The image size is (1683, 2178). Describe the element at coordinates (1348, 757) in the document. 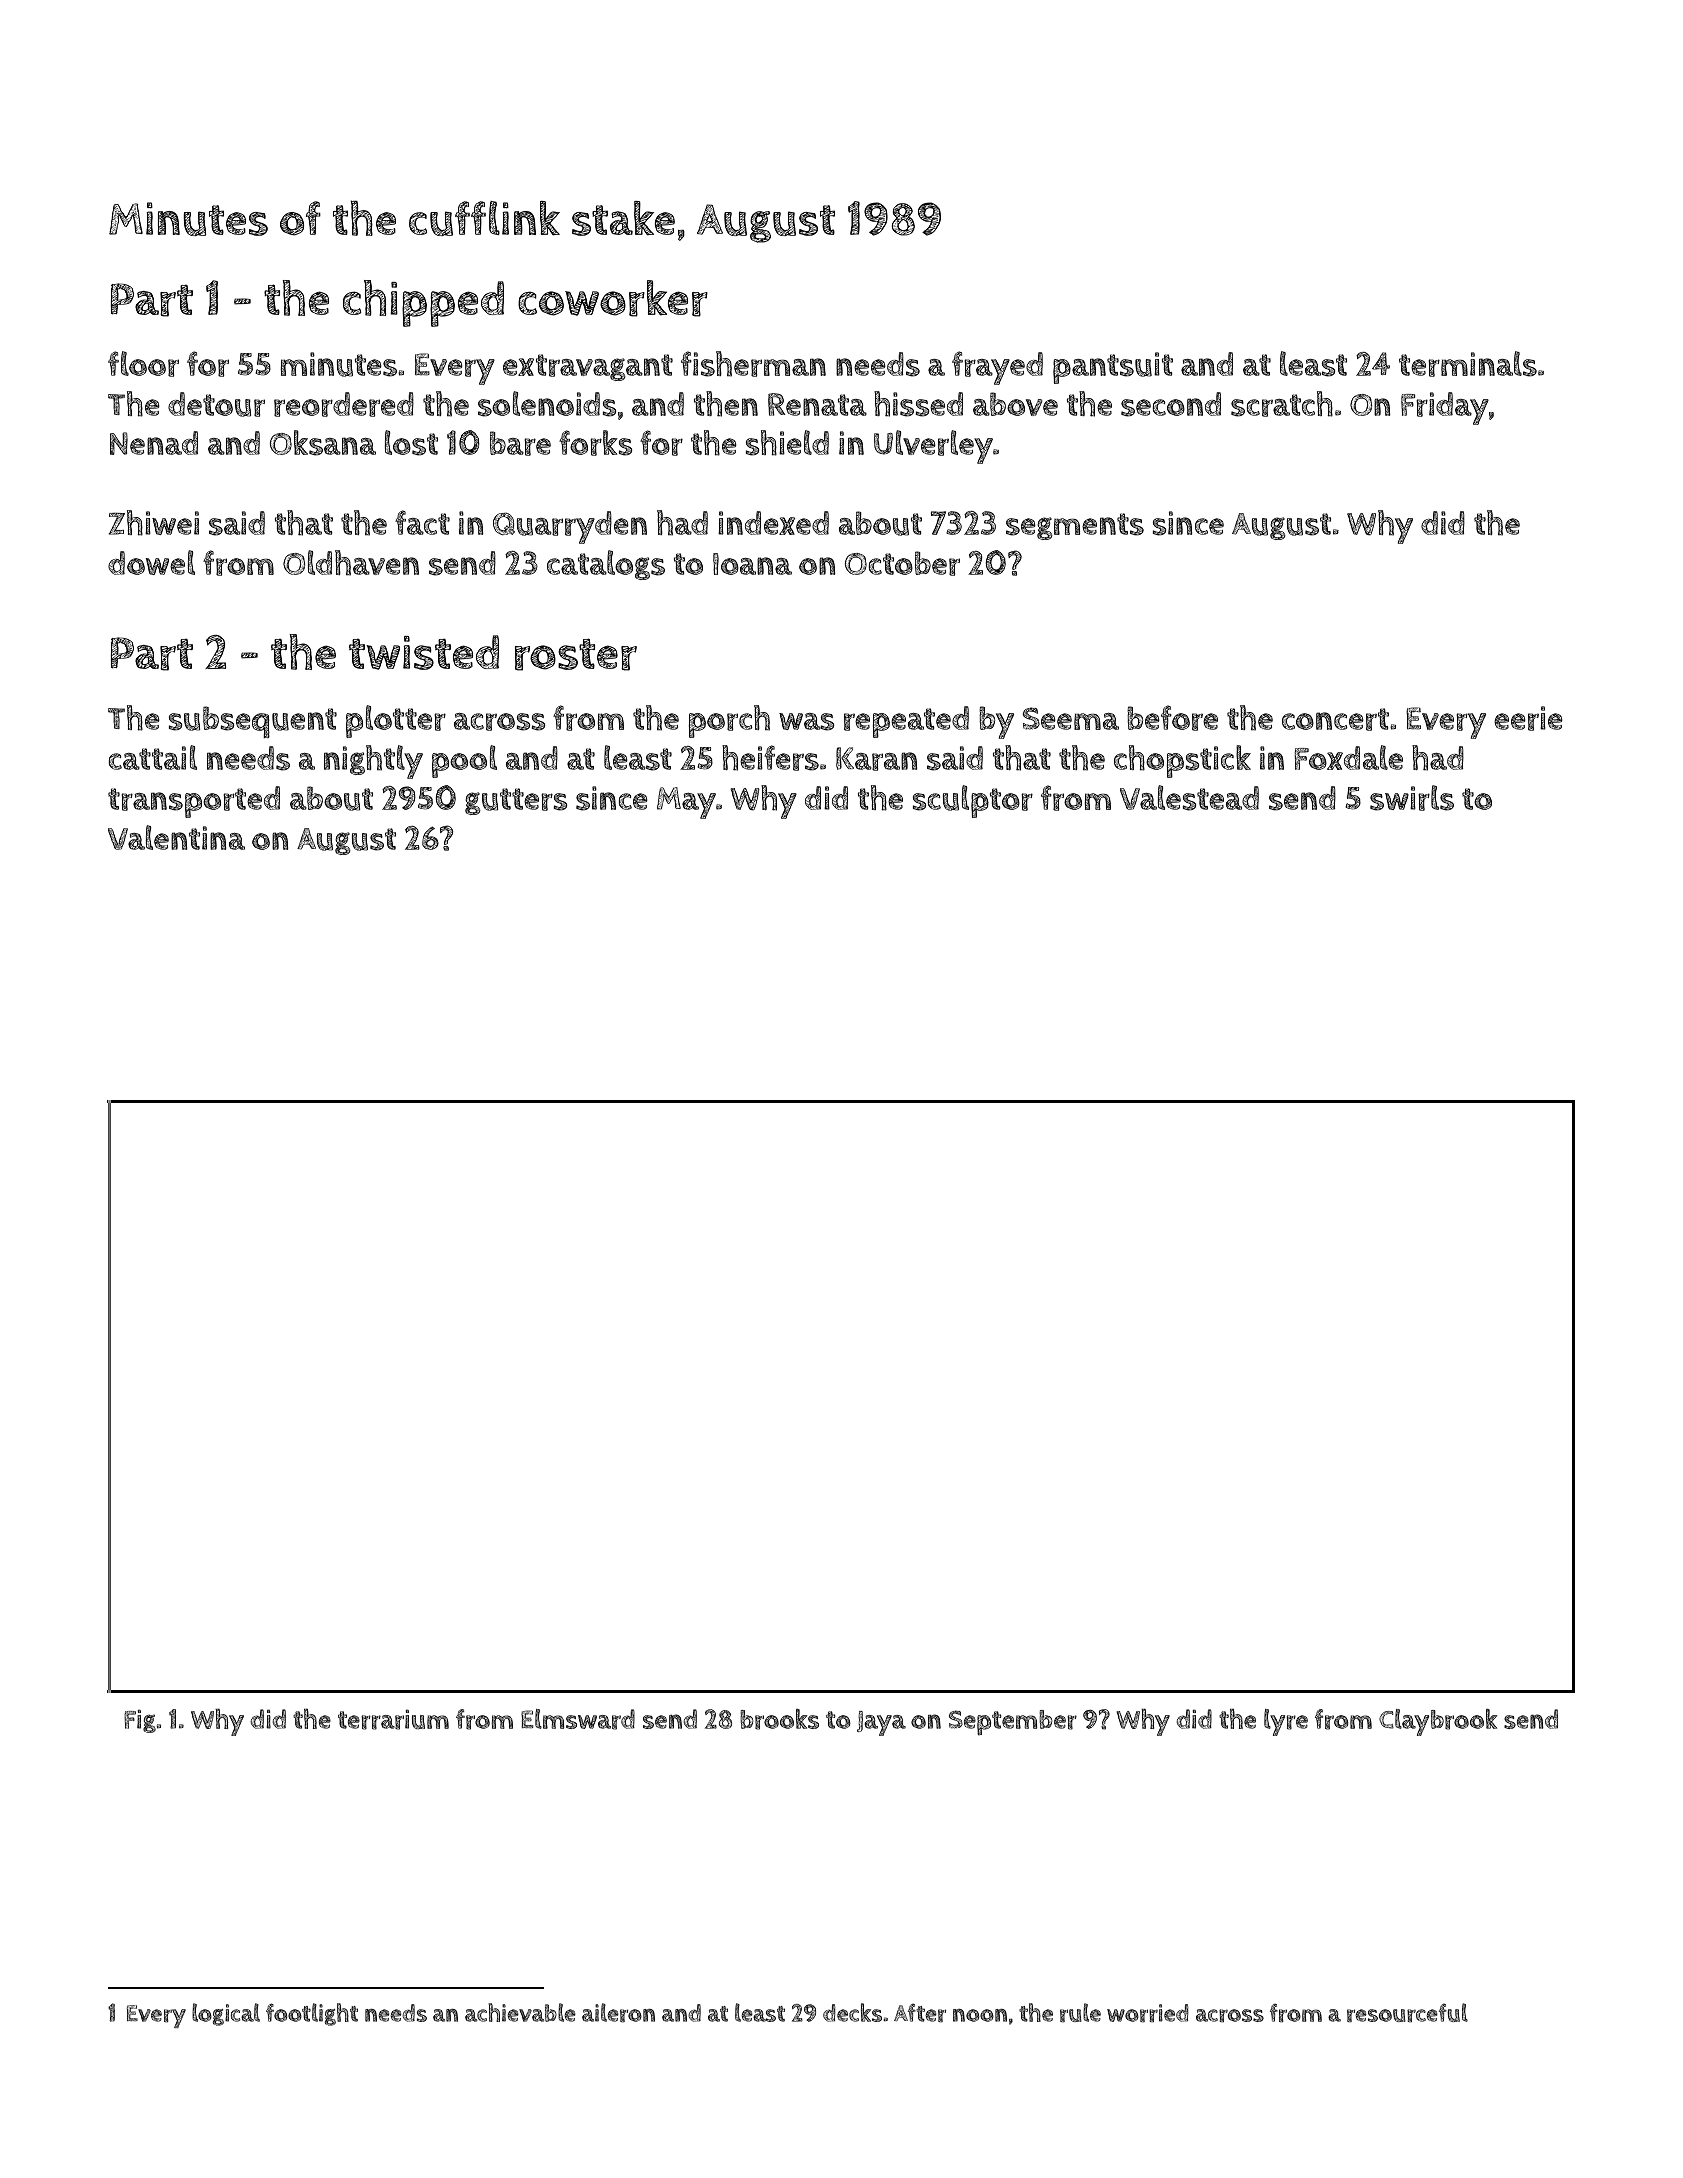

I see `Foxdale` at that location.
